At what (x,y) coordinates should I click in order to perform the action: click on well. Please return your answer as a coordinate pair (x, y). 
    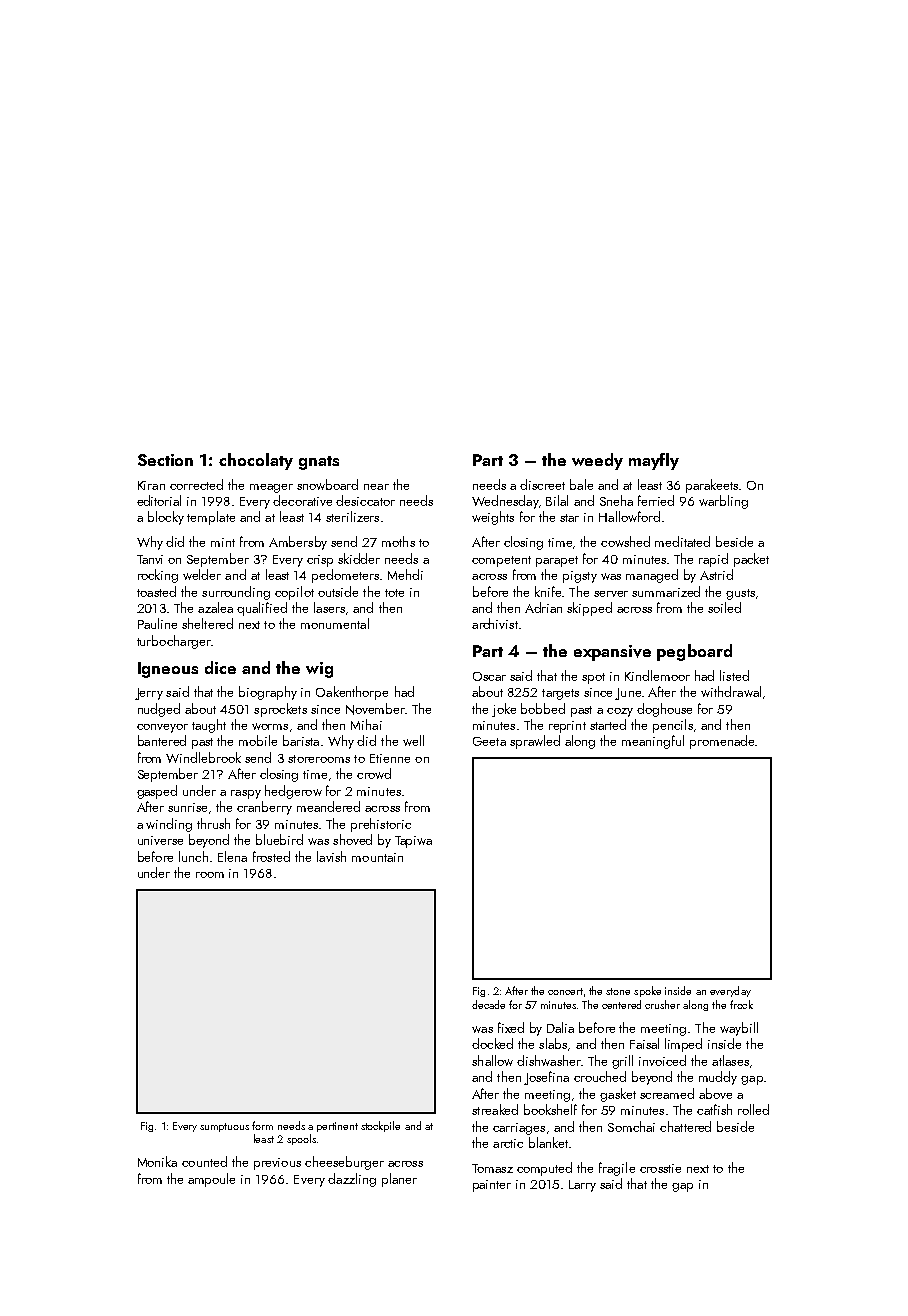
    Looking at the image, I should click on (413, 740).
